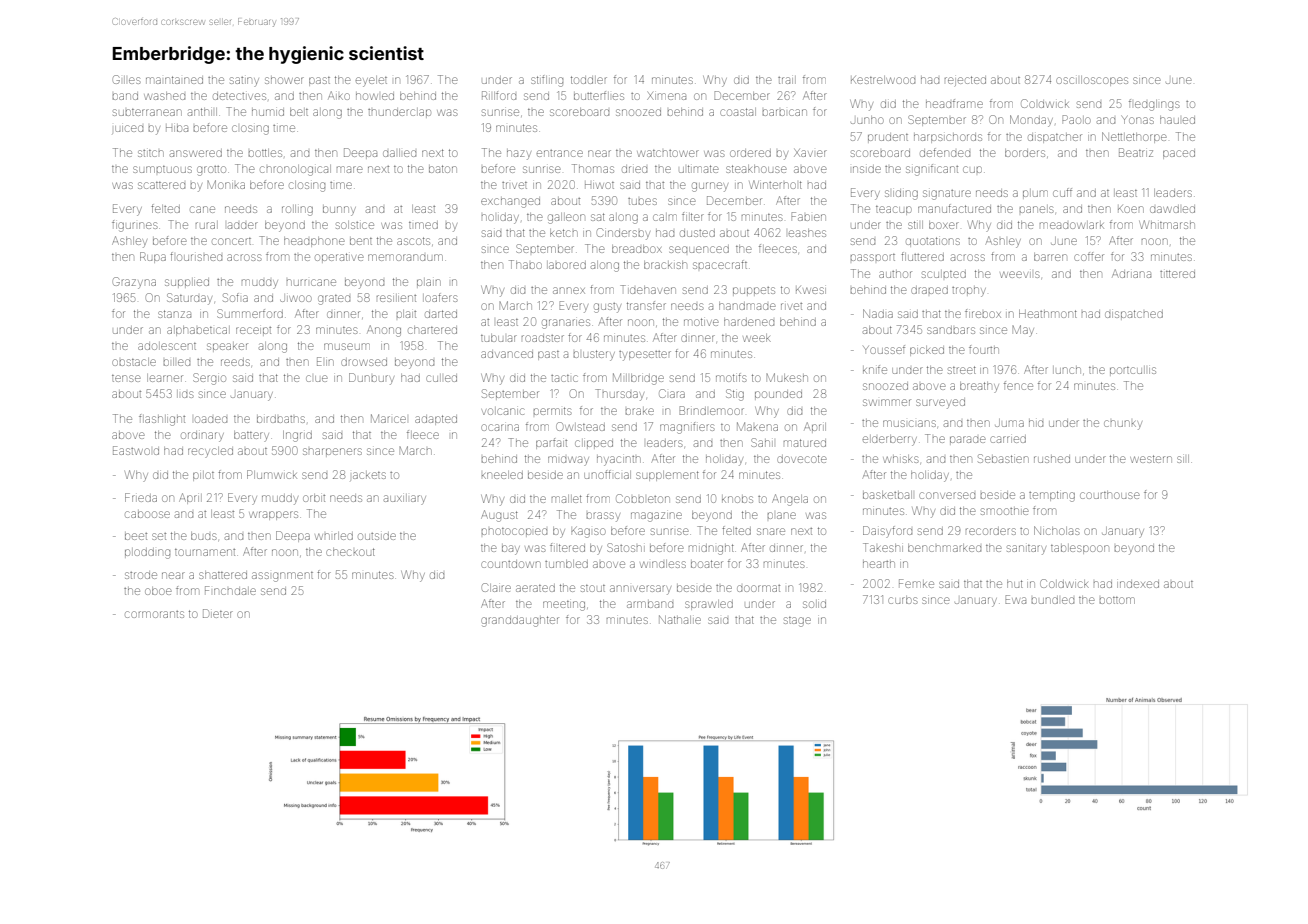 This document has width=1308, height=924. What do you see at coordinates (355, 225) in the document?
I see `solstice` at bounding box center [355, 225].
